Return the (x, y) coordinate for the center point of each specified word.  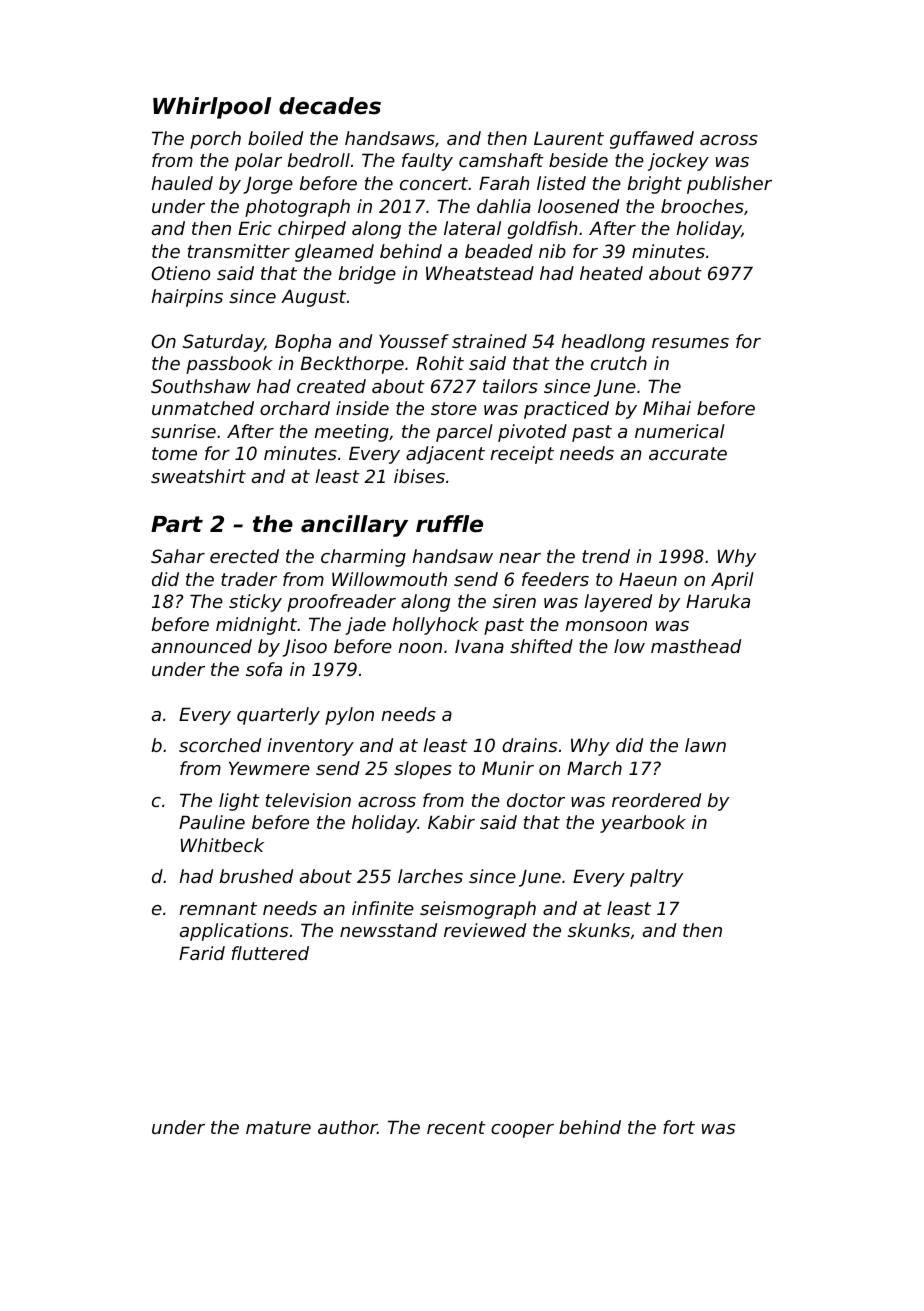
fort (679, 1127)
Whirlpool (212, 108)
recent (456, 1127)
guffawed (652, 140)
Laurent (569, 138)
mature (278, 1127)
